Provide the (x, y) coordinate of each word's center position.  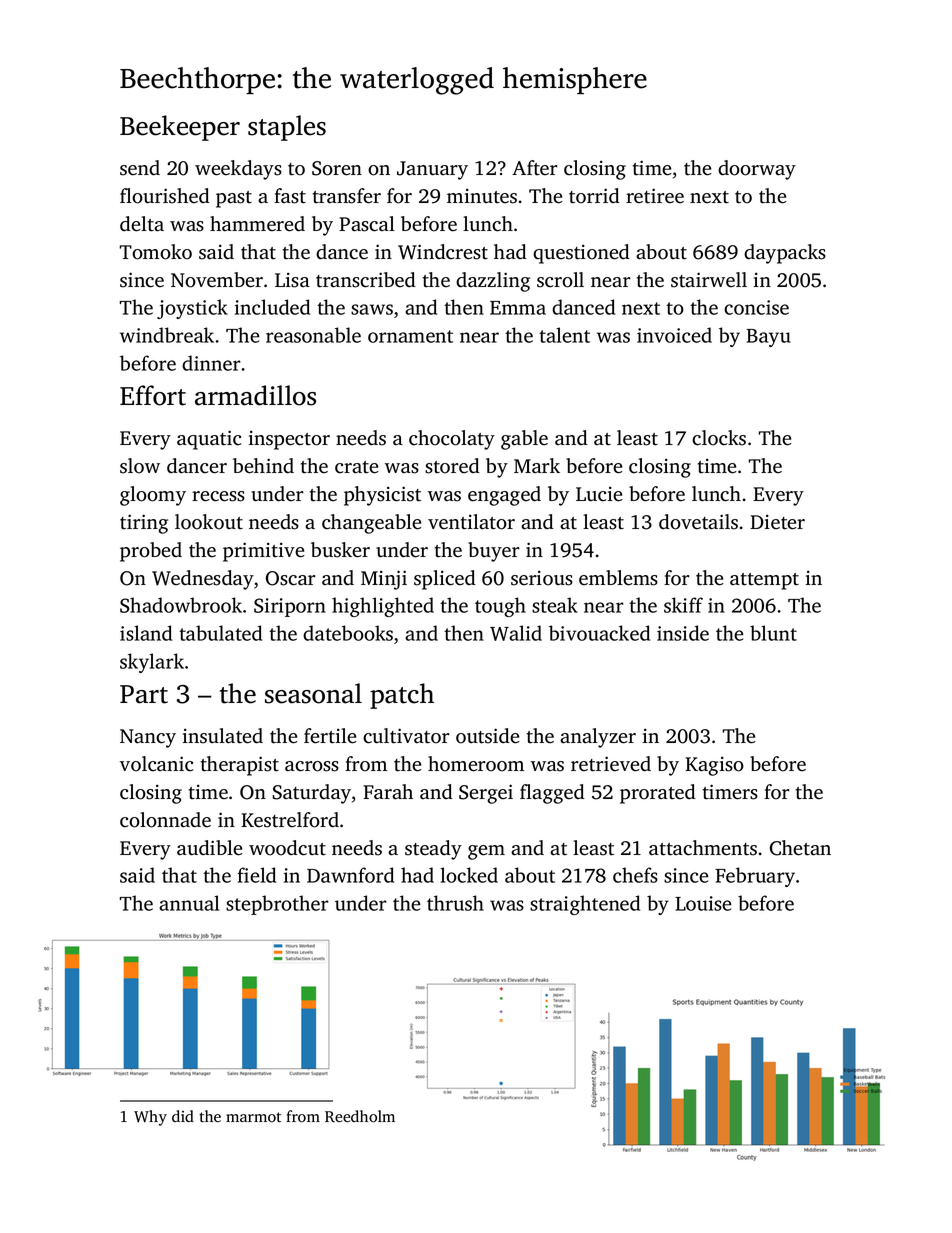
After (535, 168)
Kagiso (714, 766)
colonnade (165, 820)
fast (290, 196)
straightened (585, 905)
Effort (153, 395)
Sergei (486, 794)
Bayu (768, 338)
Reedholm (360, 1116)
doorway (757, 170)
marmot (253, 1117)
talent (564, 335)
